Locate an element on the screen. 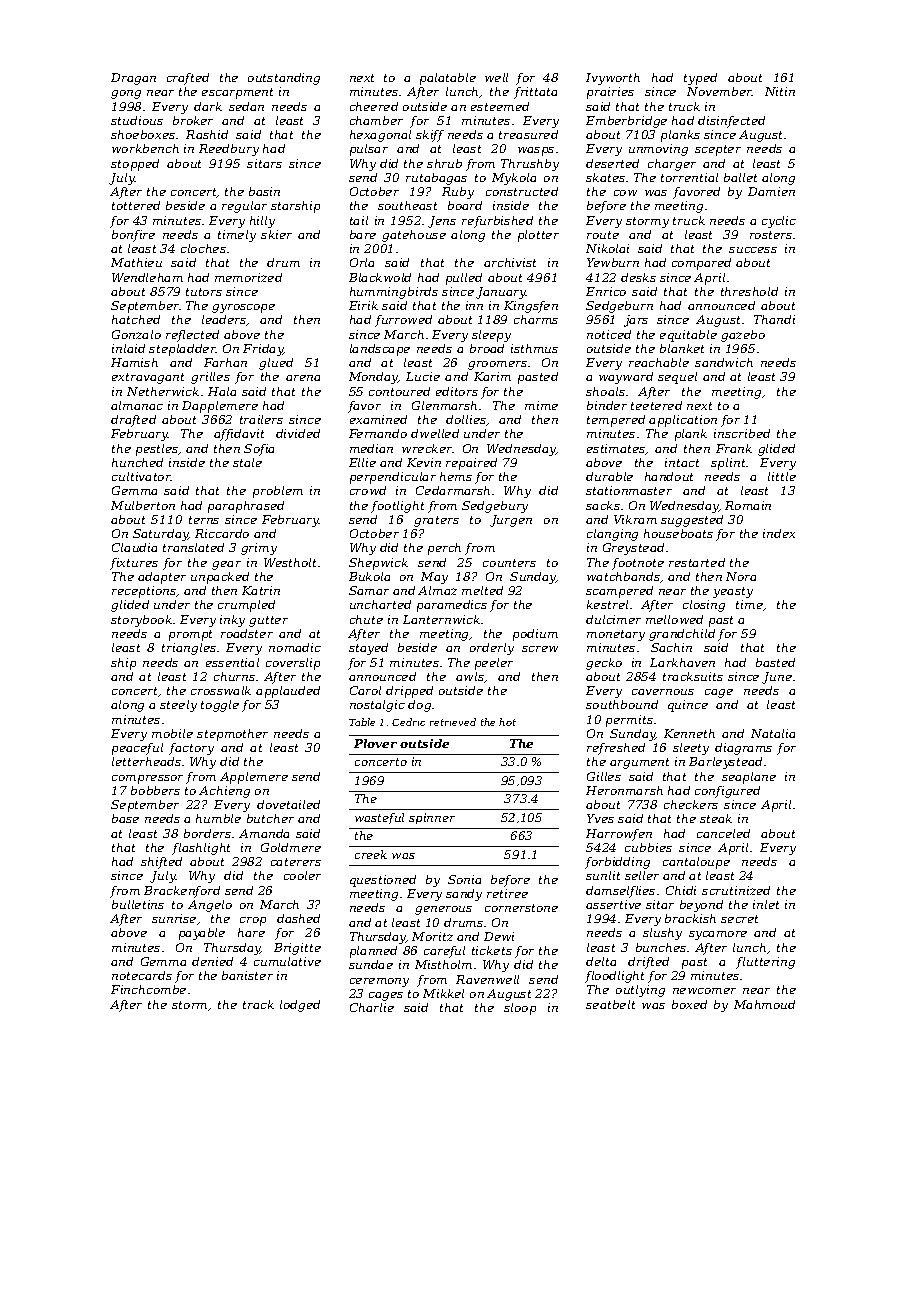 The height and width of the screenshot is (1316, 908). gatehouse is located at coordinates (414, 236).
